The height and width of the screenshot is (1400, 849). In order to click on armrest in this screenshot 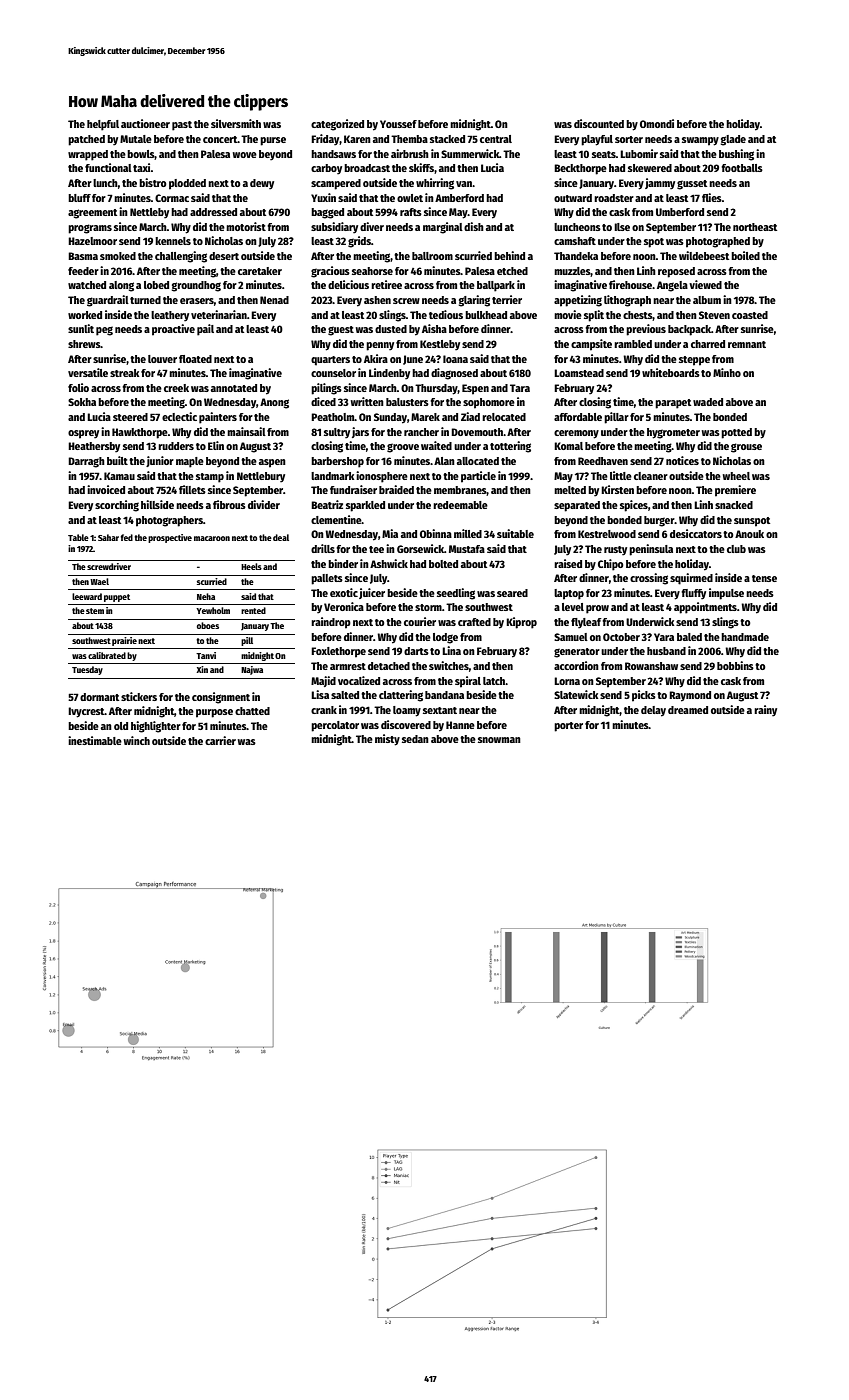, I will do `click(348, 666)`.
